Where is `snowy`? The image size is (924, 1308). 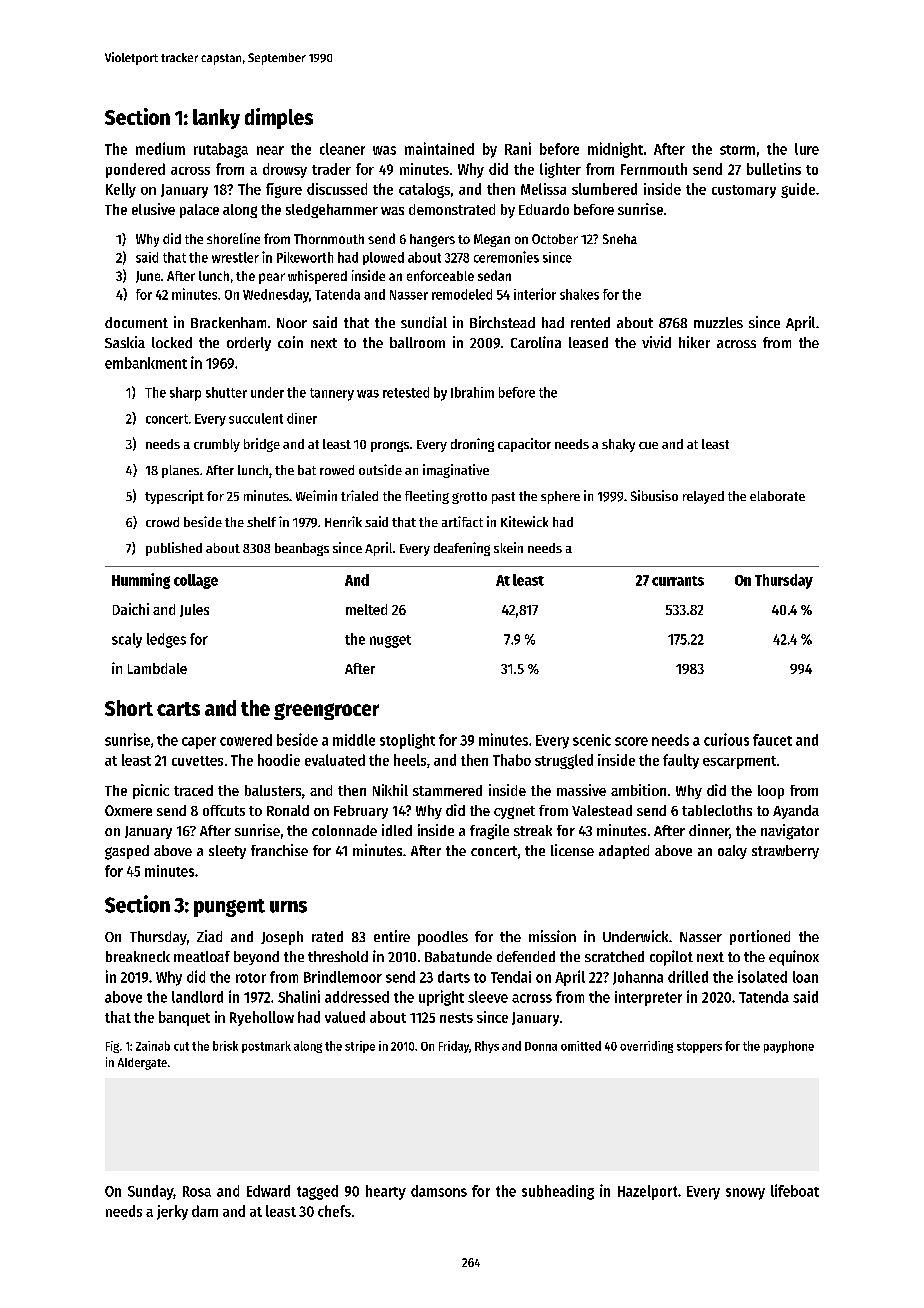 snowy is located at coordinates (745, 1194).
